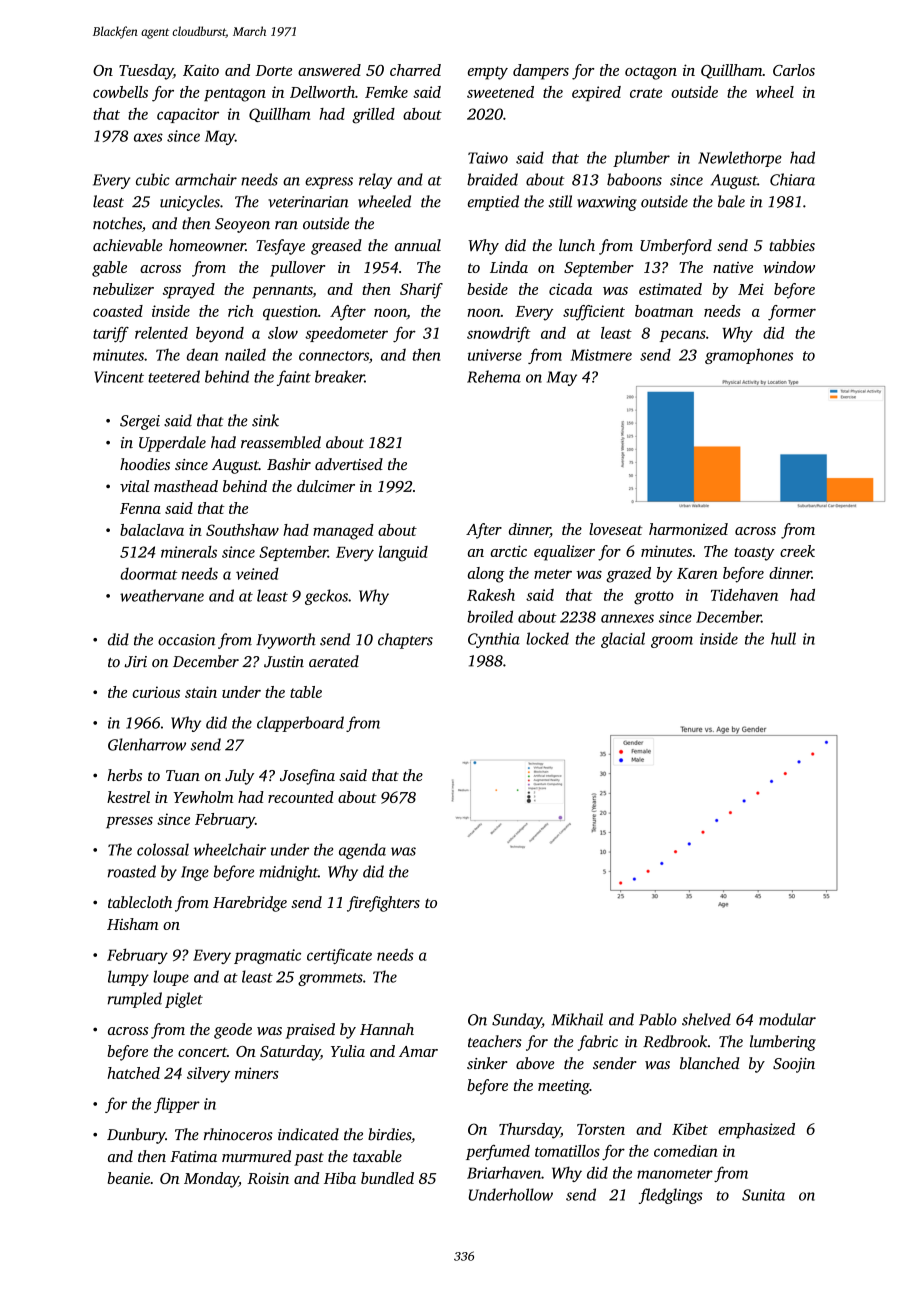 The width and height of the screenshot is (908, 1316). What do you see at coordinates (273, 70) in the screenshot?
I see `Dorte` at bounding box center [273, 70].
